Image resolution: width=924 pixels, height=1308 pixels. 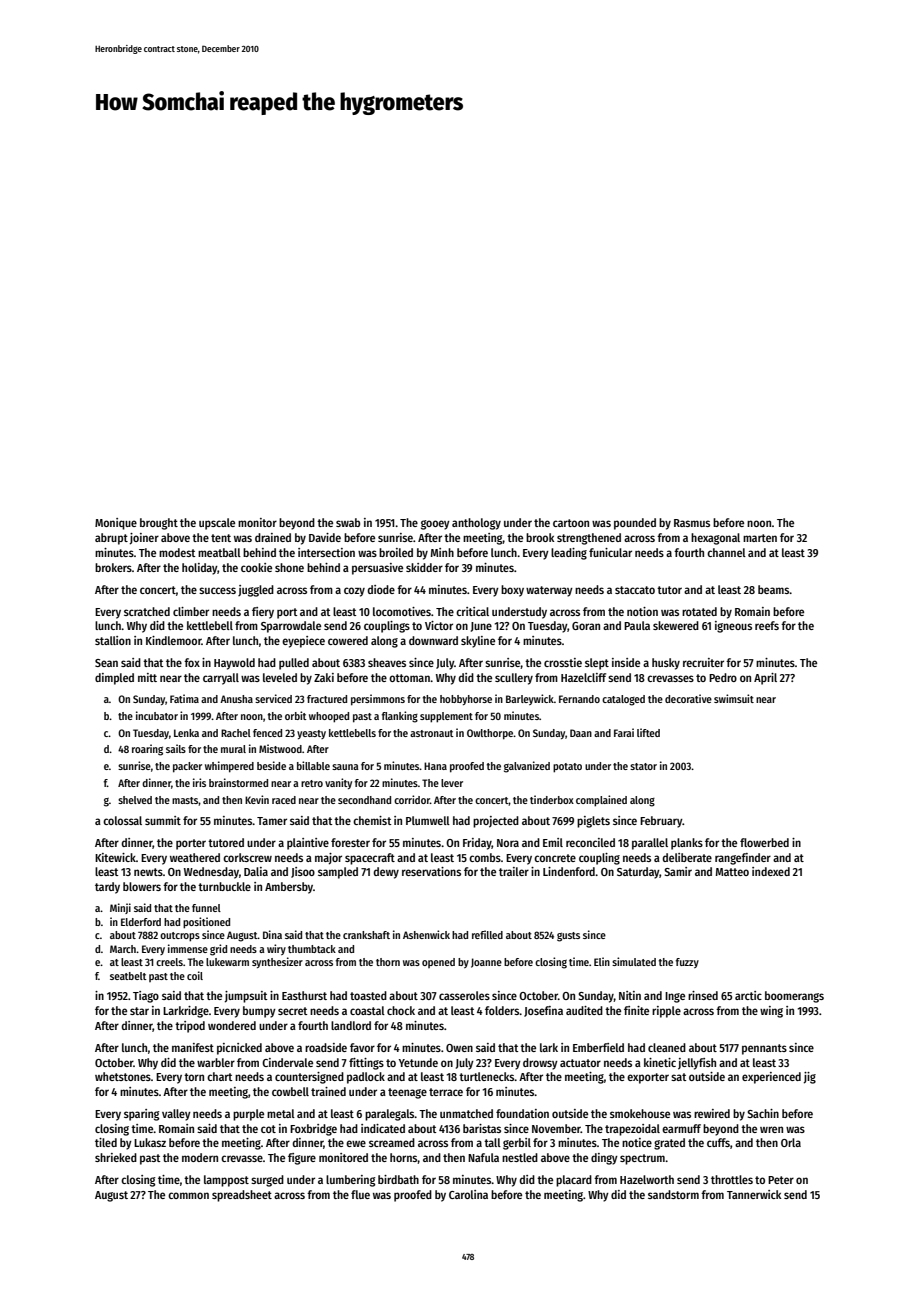 I want to click on valley, so click(x=176, y=1115).
